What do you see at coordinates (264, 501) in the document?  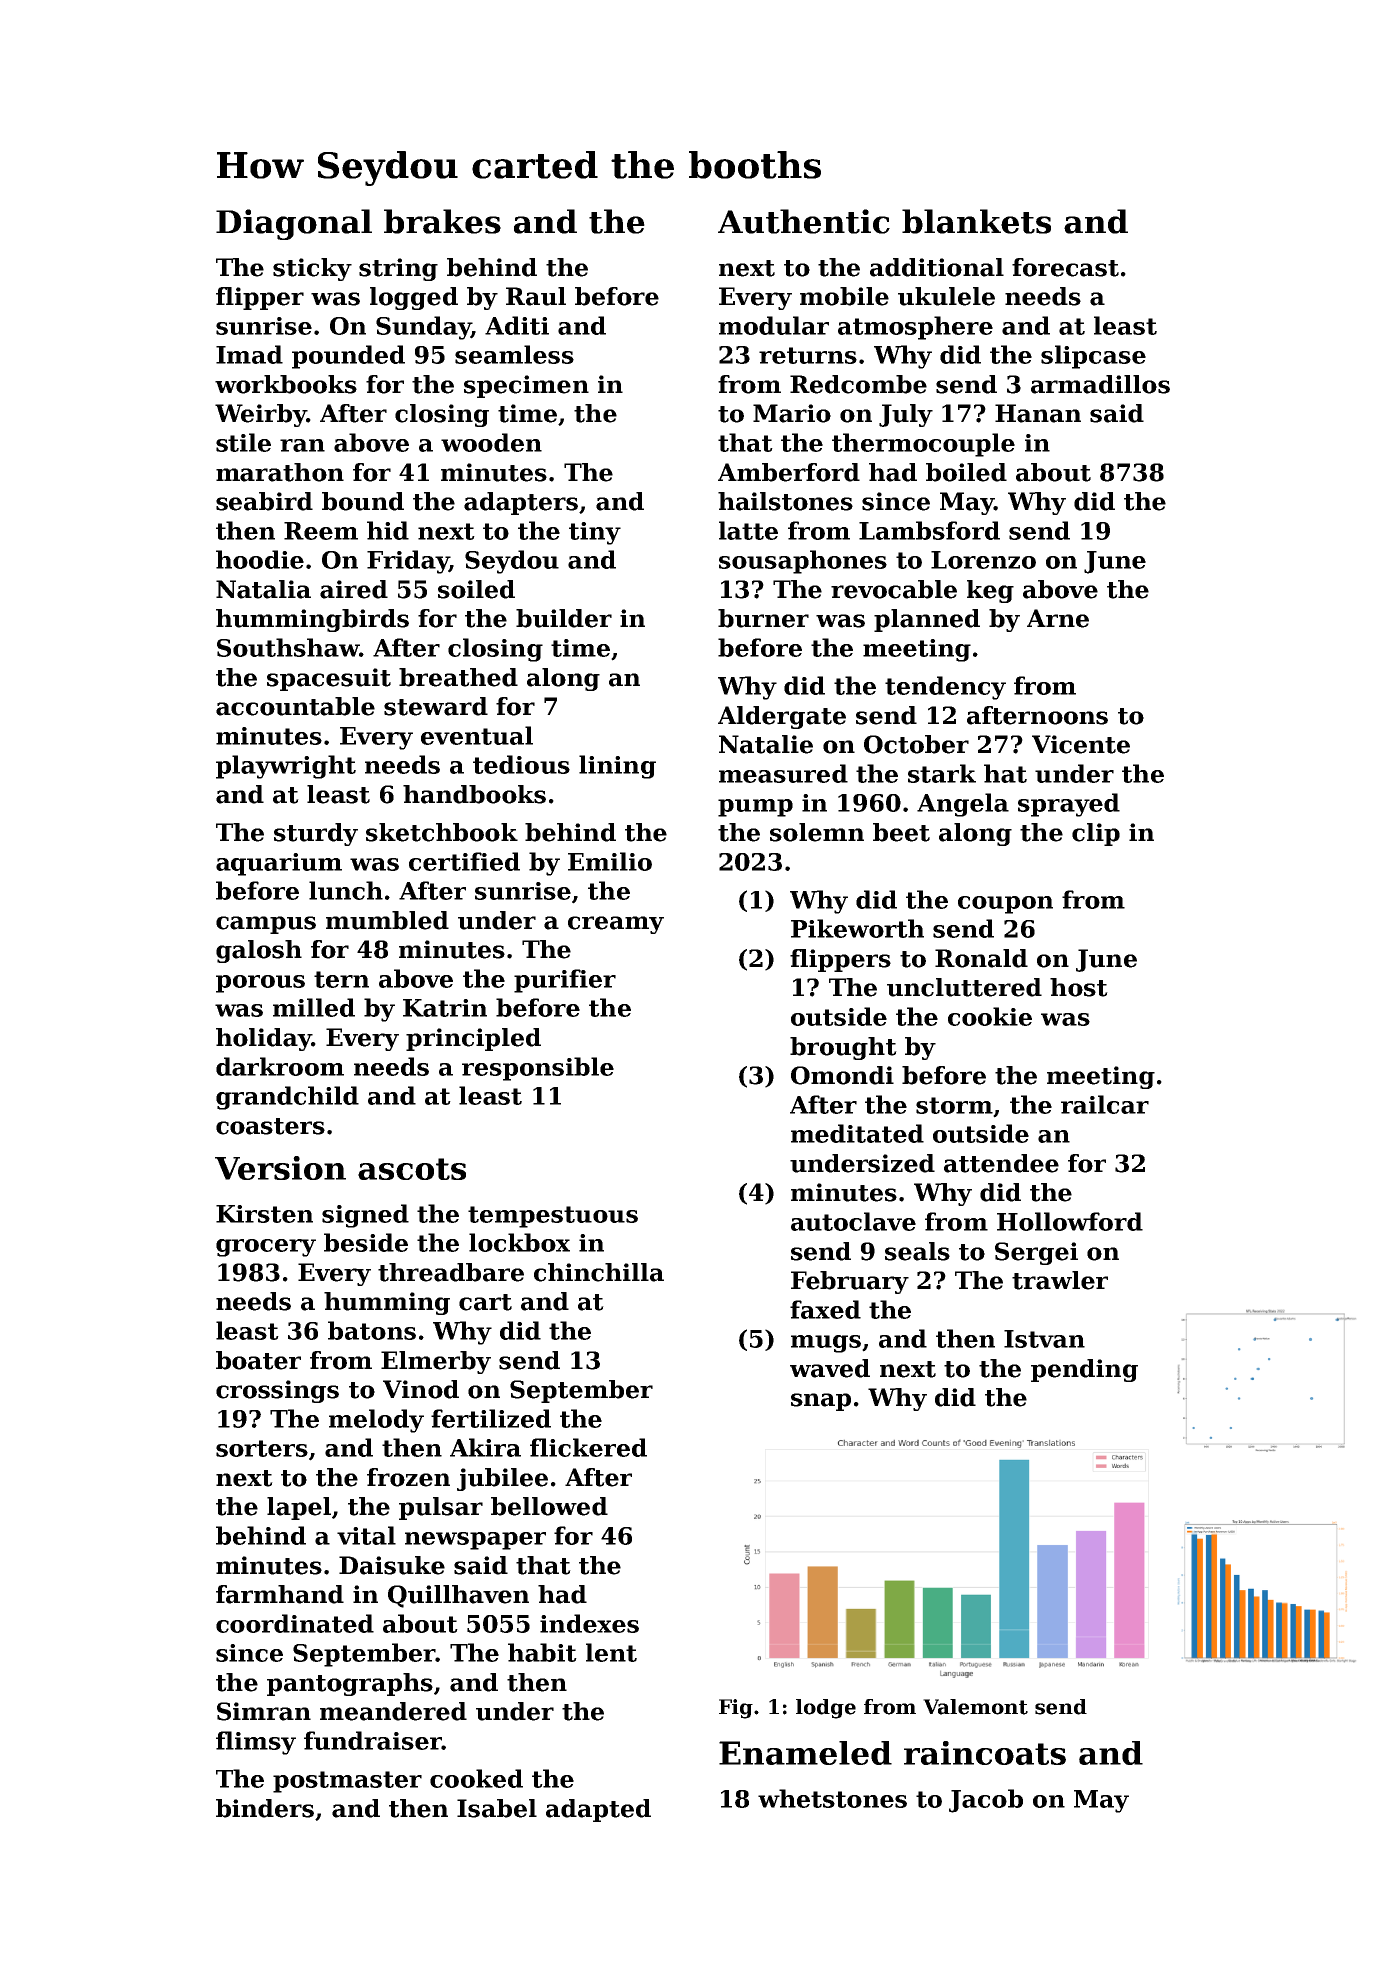 I see `seabird` at bounding box center [264, 501].
